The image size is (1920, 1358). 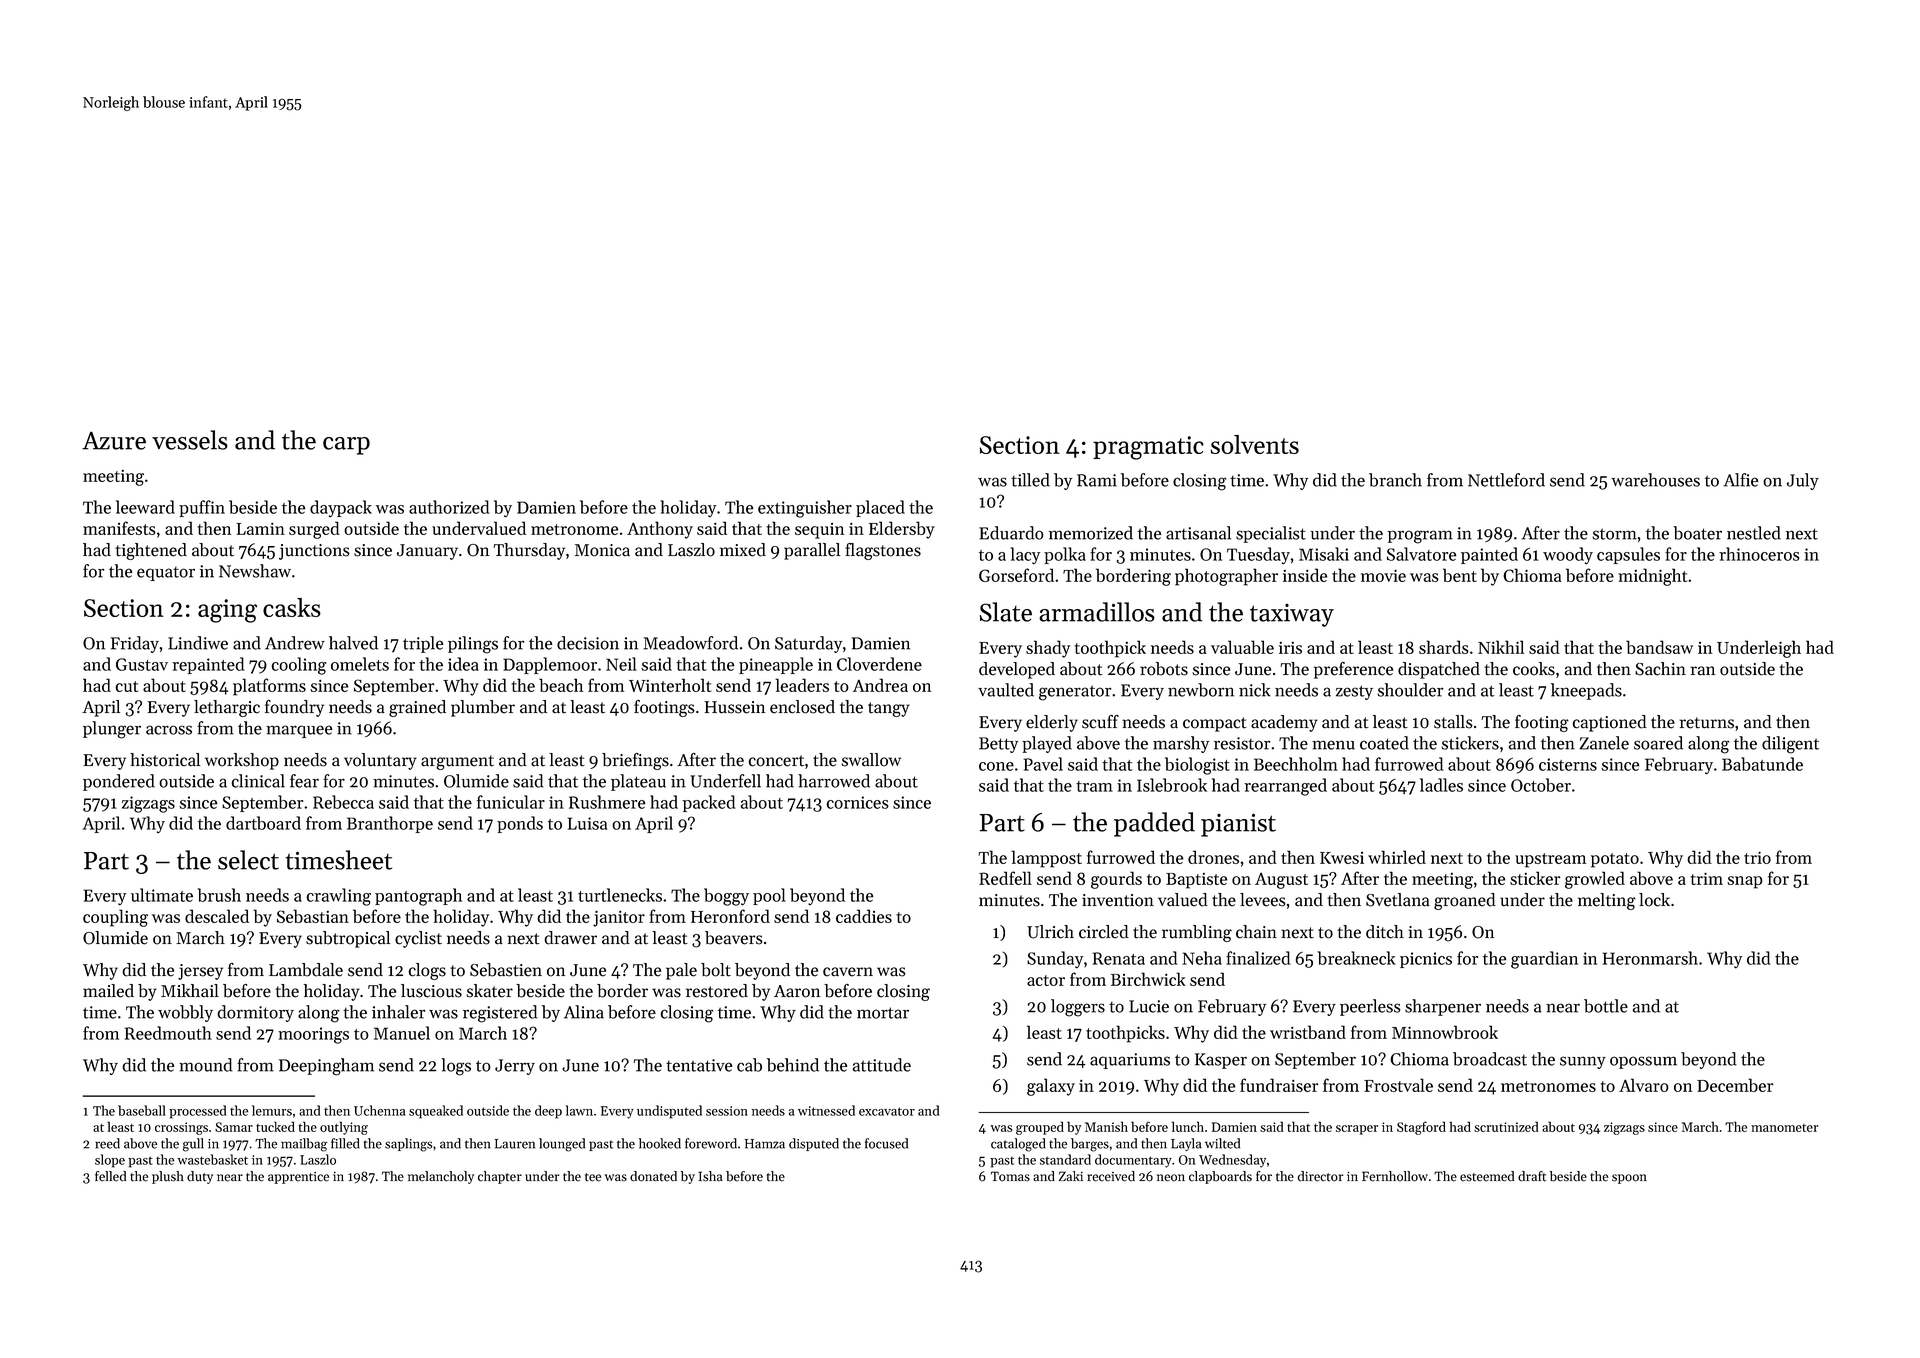 I want to click on Sunday, so click(x=1055, y=960).
